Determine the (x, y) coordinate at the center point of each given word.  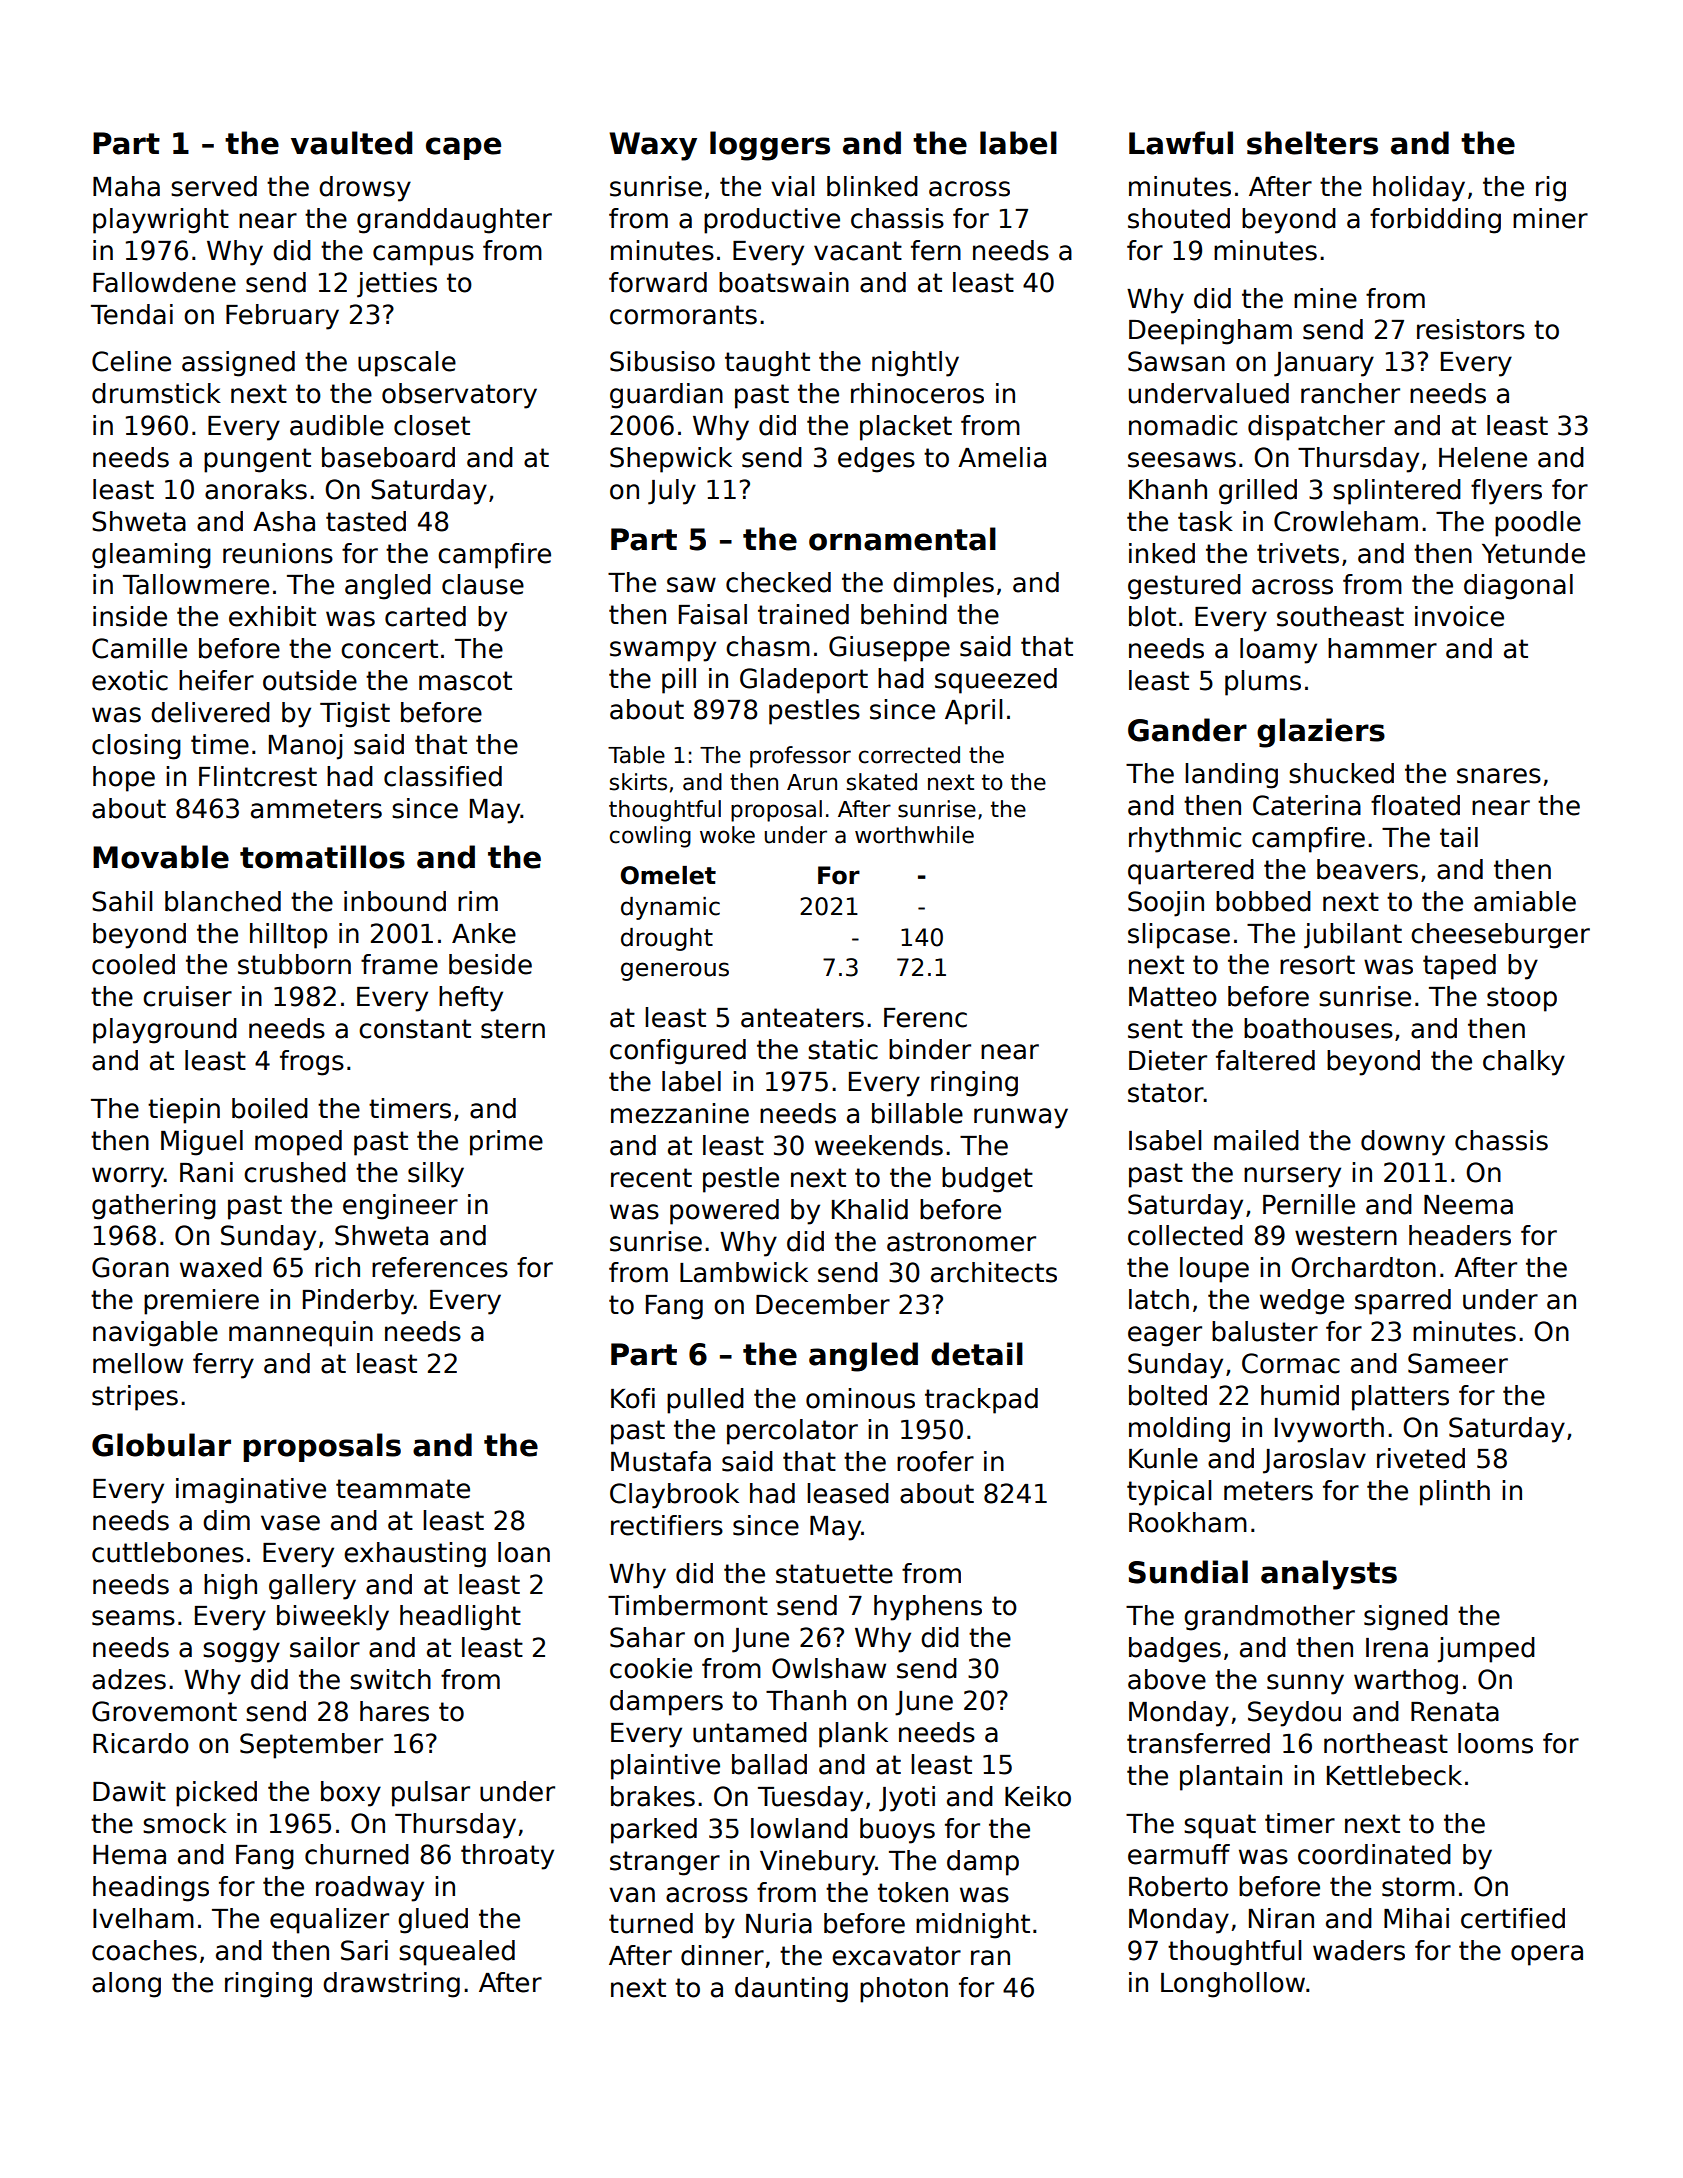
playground (165, 1031)
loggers (770, 146)
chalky (1524, 1063)
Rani (206, 1172)
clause (483, 584)
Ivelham (143, 1918)
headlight (460, 1618)
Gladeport (804, 681)
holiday (1419, 189)
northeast (1386, 1743)
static (843, 1049)
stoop (1522, 999)
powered (724, 1212)
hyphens (928, 1608)
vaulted (351, 143)
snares (1499, 776)
